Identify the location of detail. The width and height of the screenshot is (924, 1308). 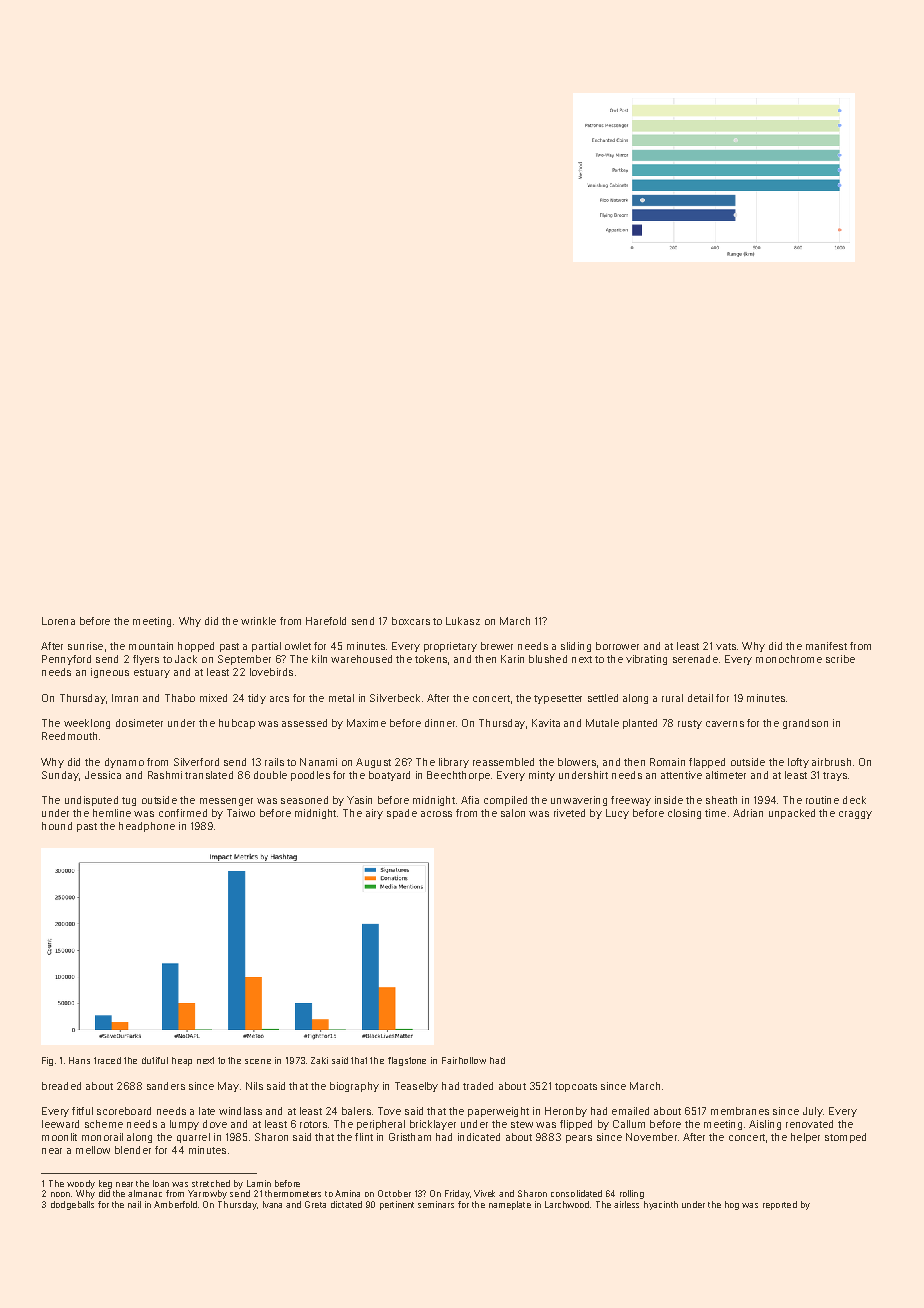
(700, 698).
